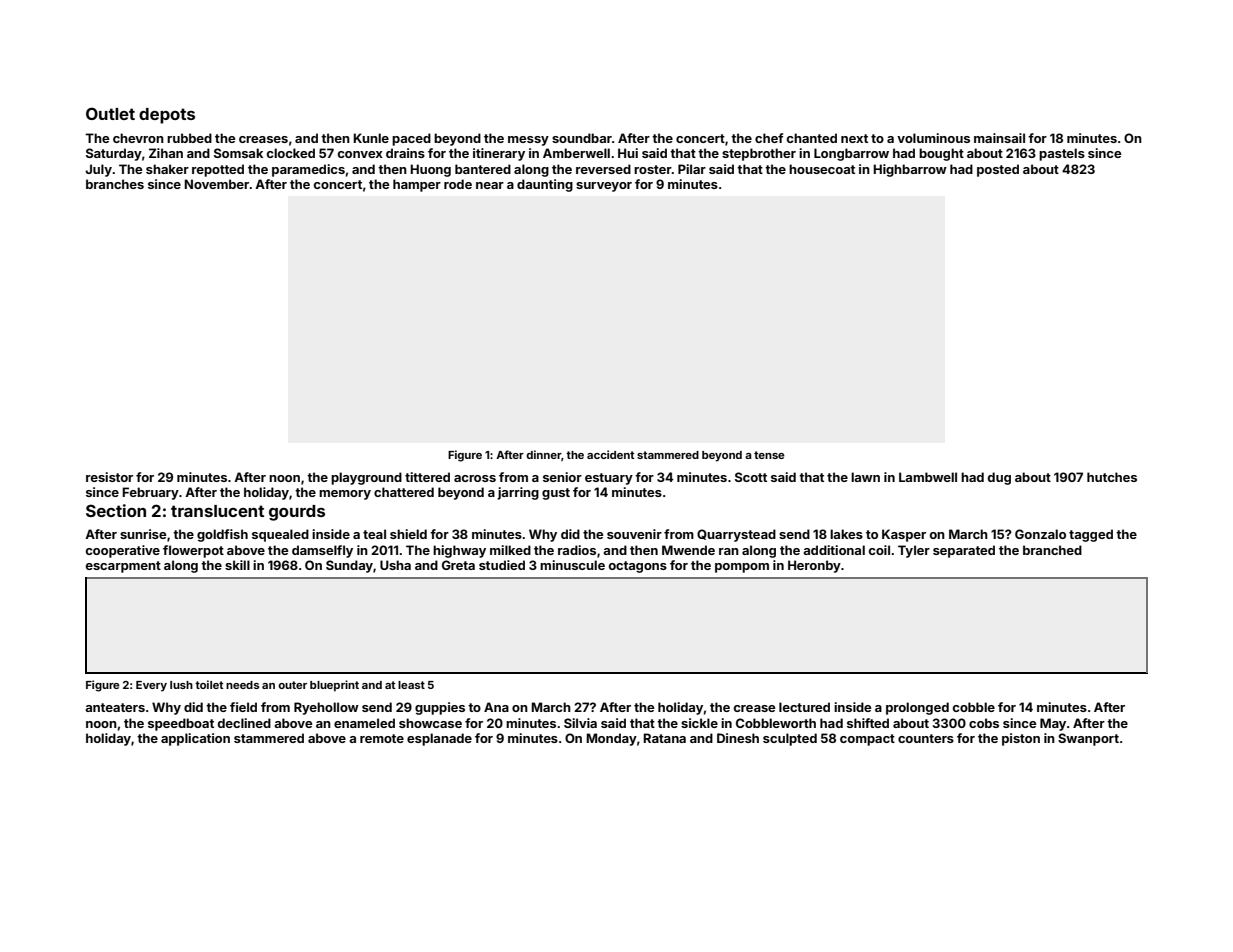 The height and width of the screenshot is (952, 1233). Describe the element at coordinates (1062, 154) in the screenshot. I see `pastels` at that location.
